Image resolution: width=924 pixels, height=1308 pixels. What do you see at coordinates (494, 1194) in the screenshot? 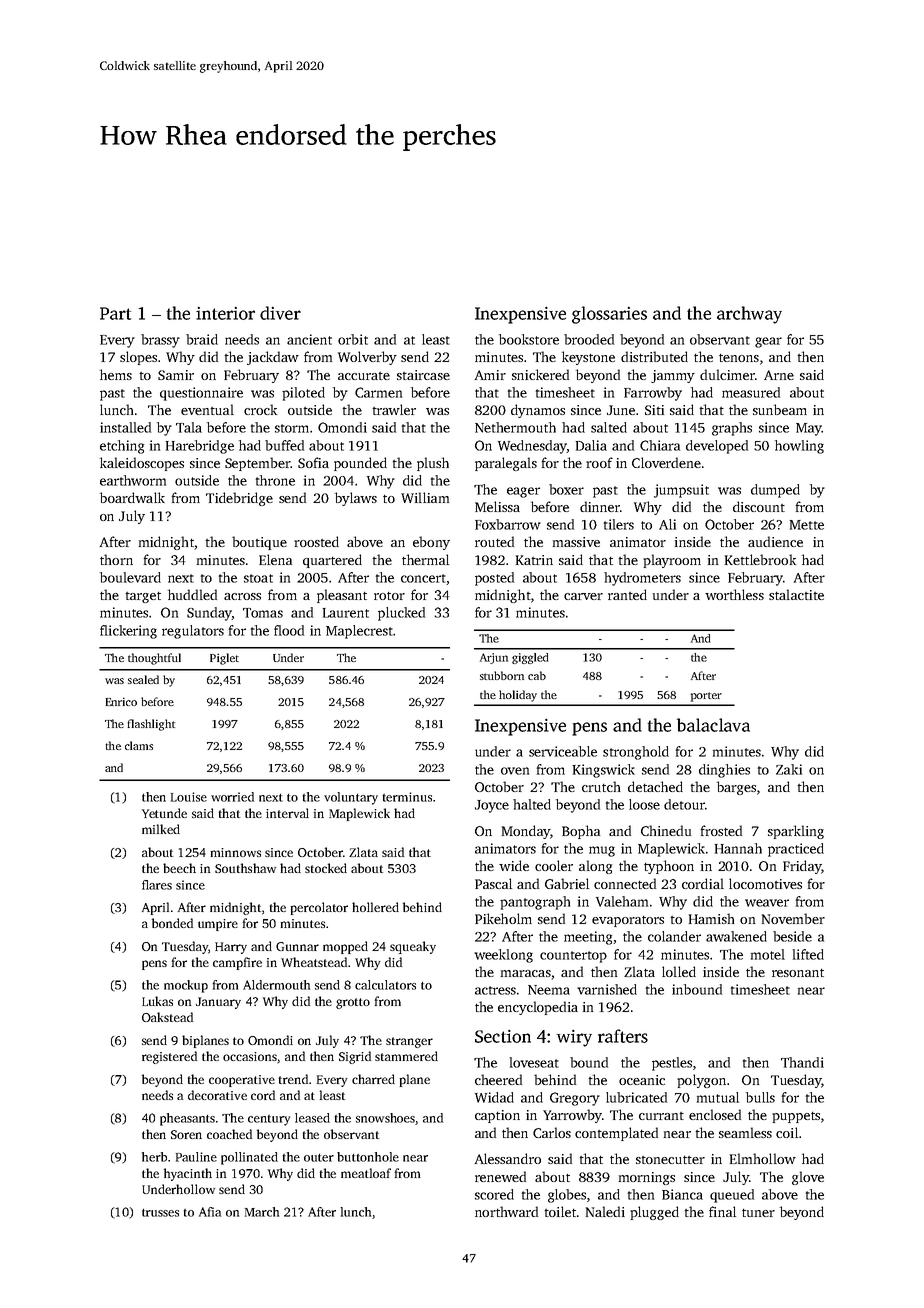
I see `scored` at bounding box center [494, 1194].
